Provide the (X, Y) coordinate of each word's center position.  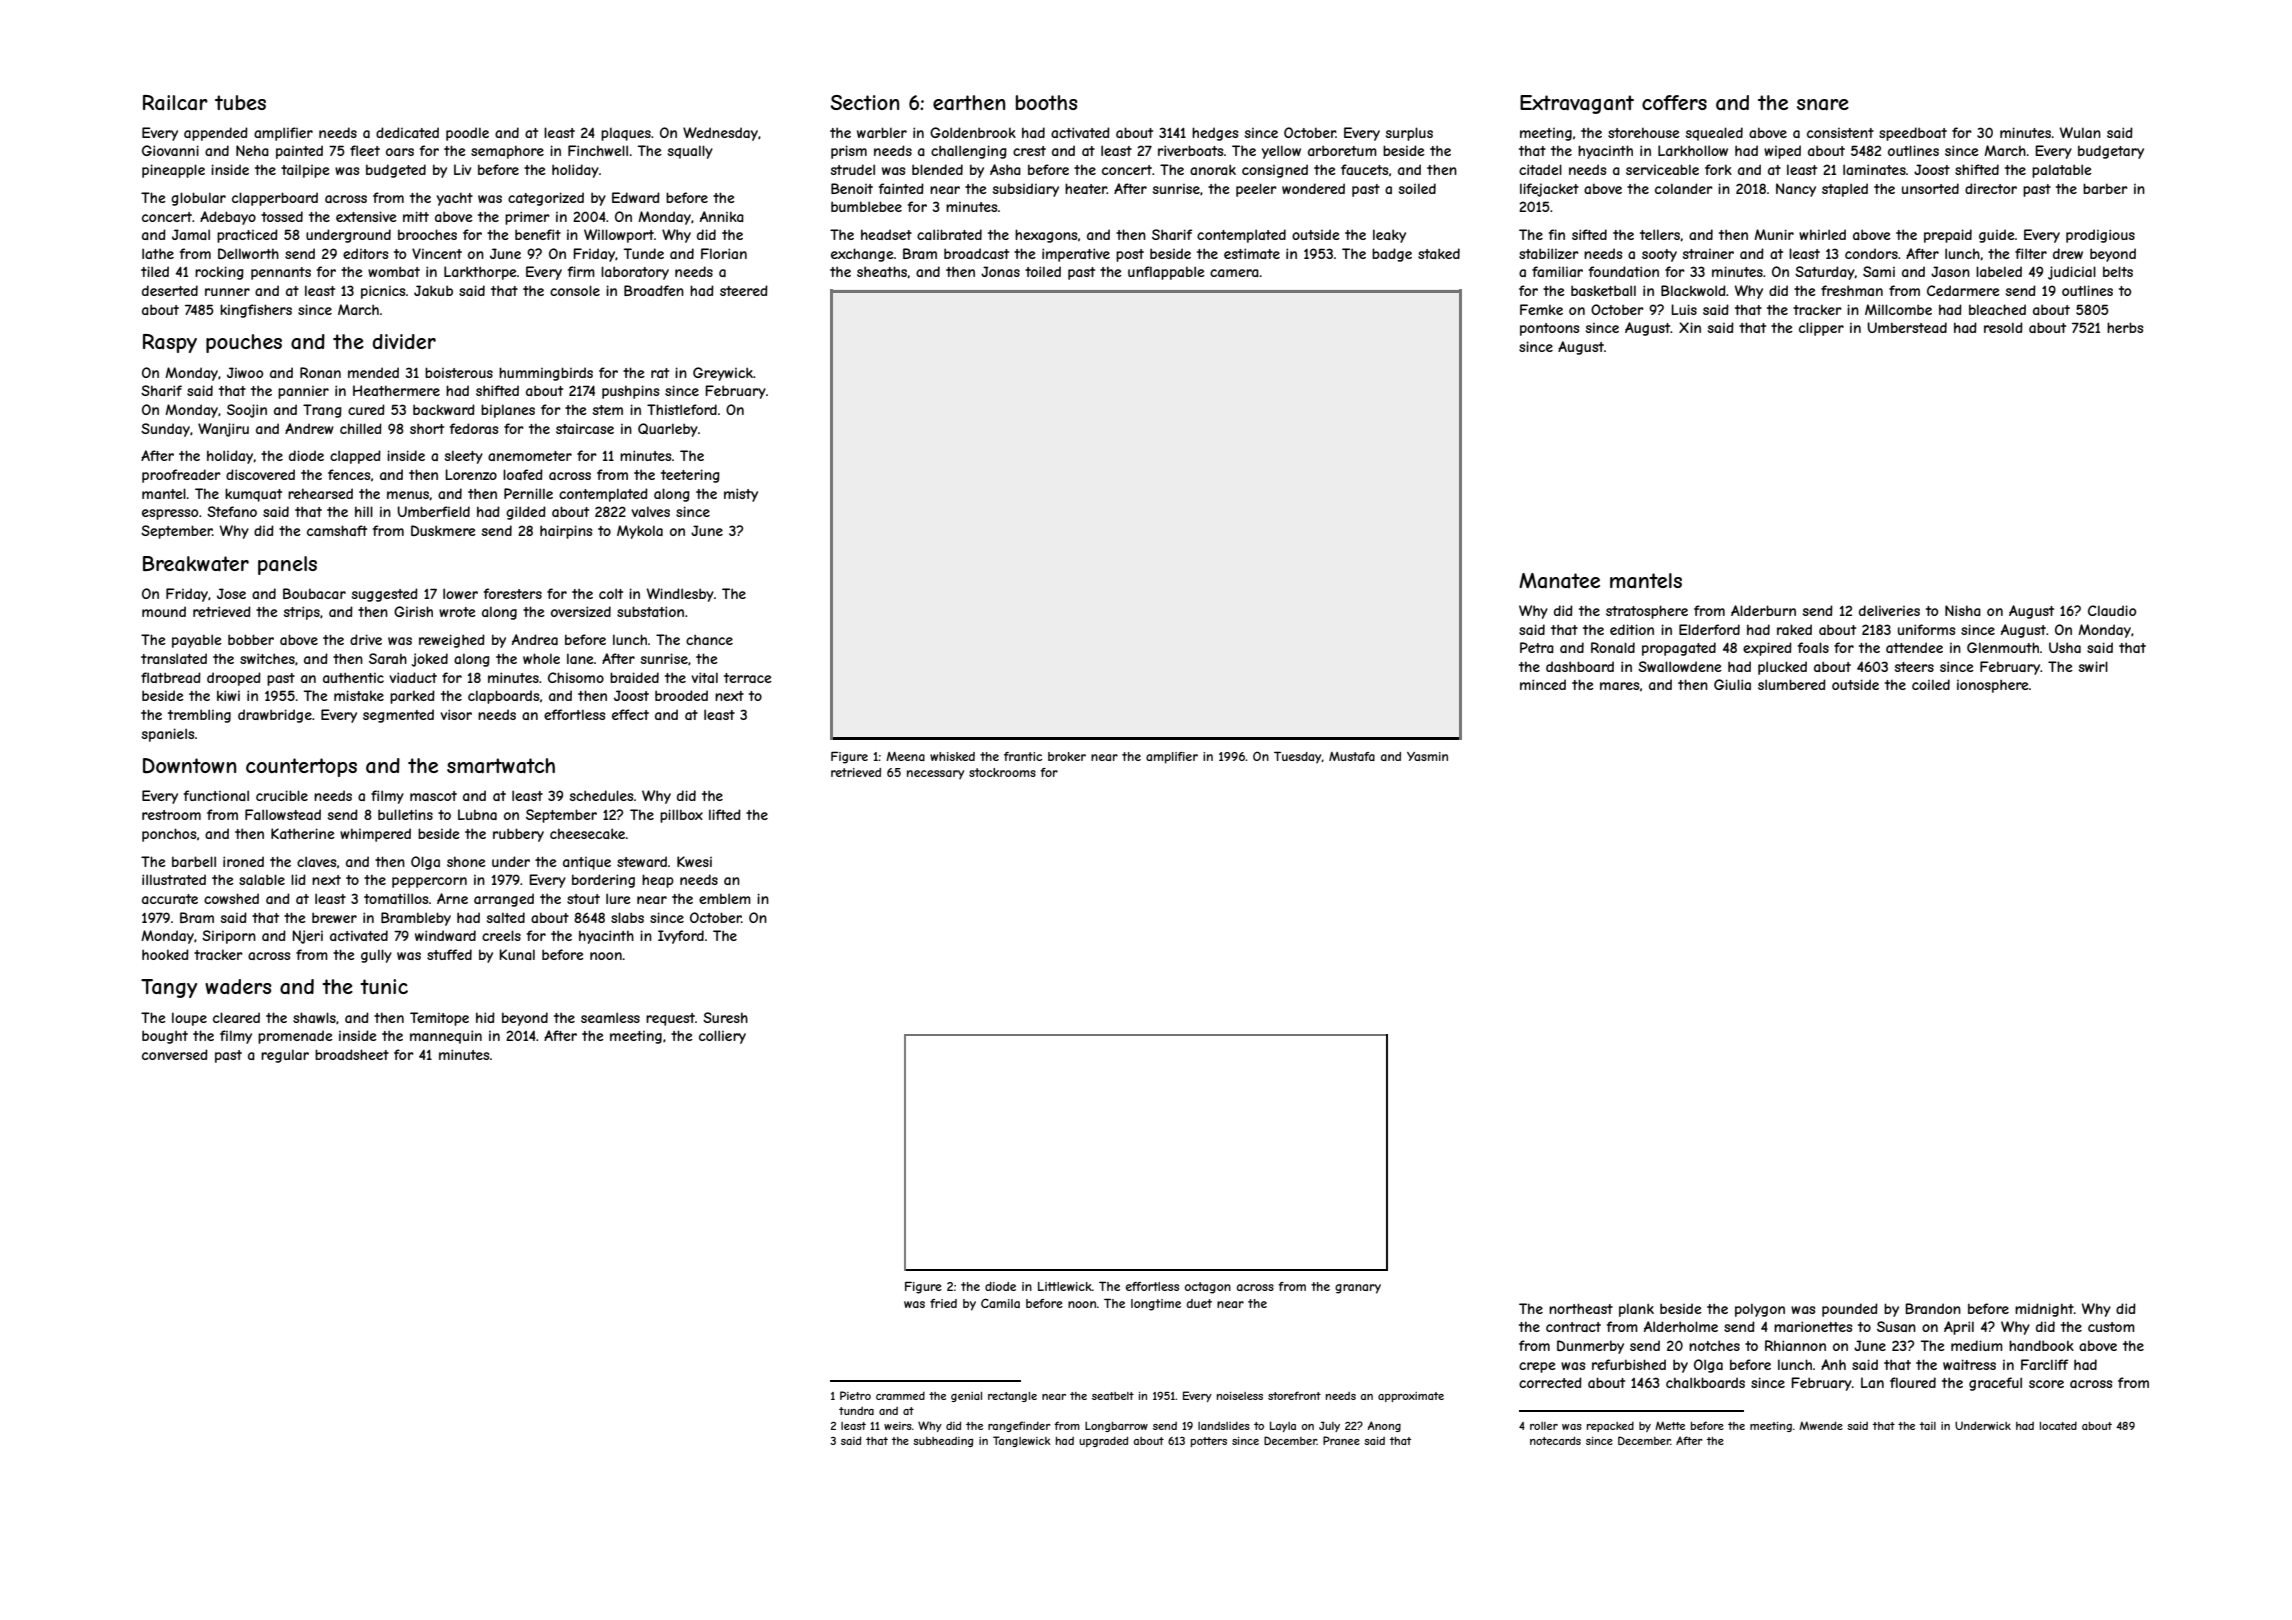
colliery (722, 1037)
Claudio (2112, 610)
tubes (240, 102)
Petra (1537, 647)
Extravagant (1577, 104)
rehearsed (320, 493)
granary (1358, 1289)
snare (1823, 105)
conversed (175, 1054)
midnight (2044, 1310)
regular (285, 1056)
